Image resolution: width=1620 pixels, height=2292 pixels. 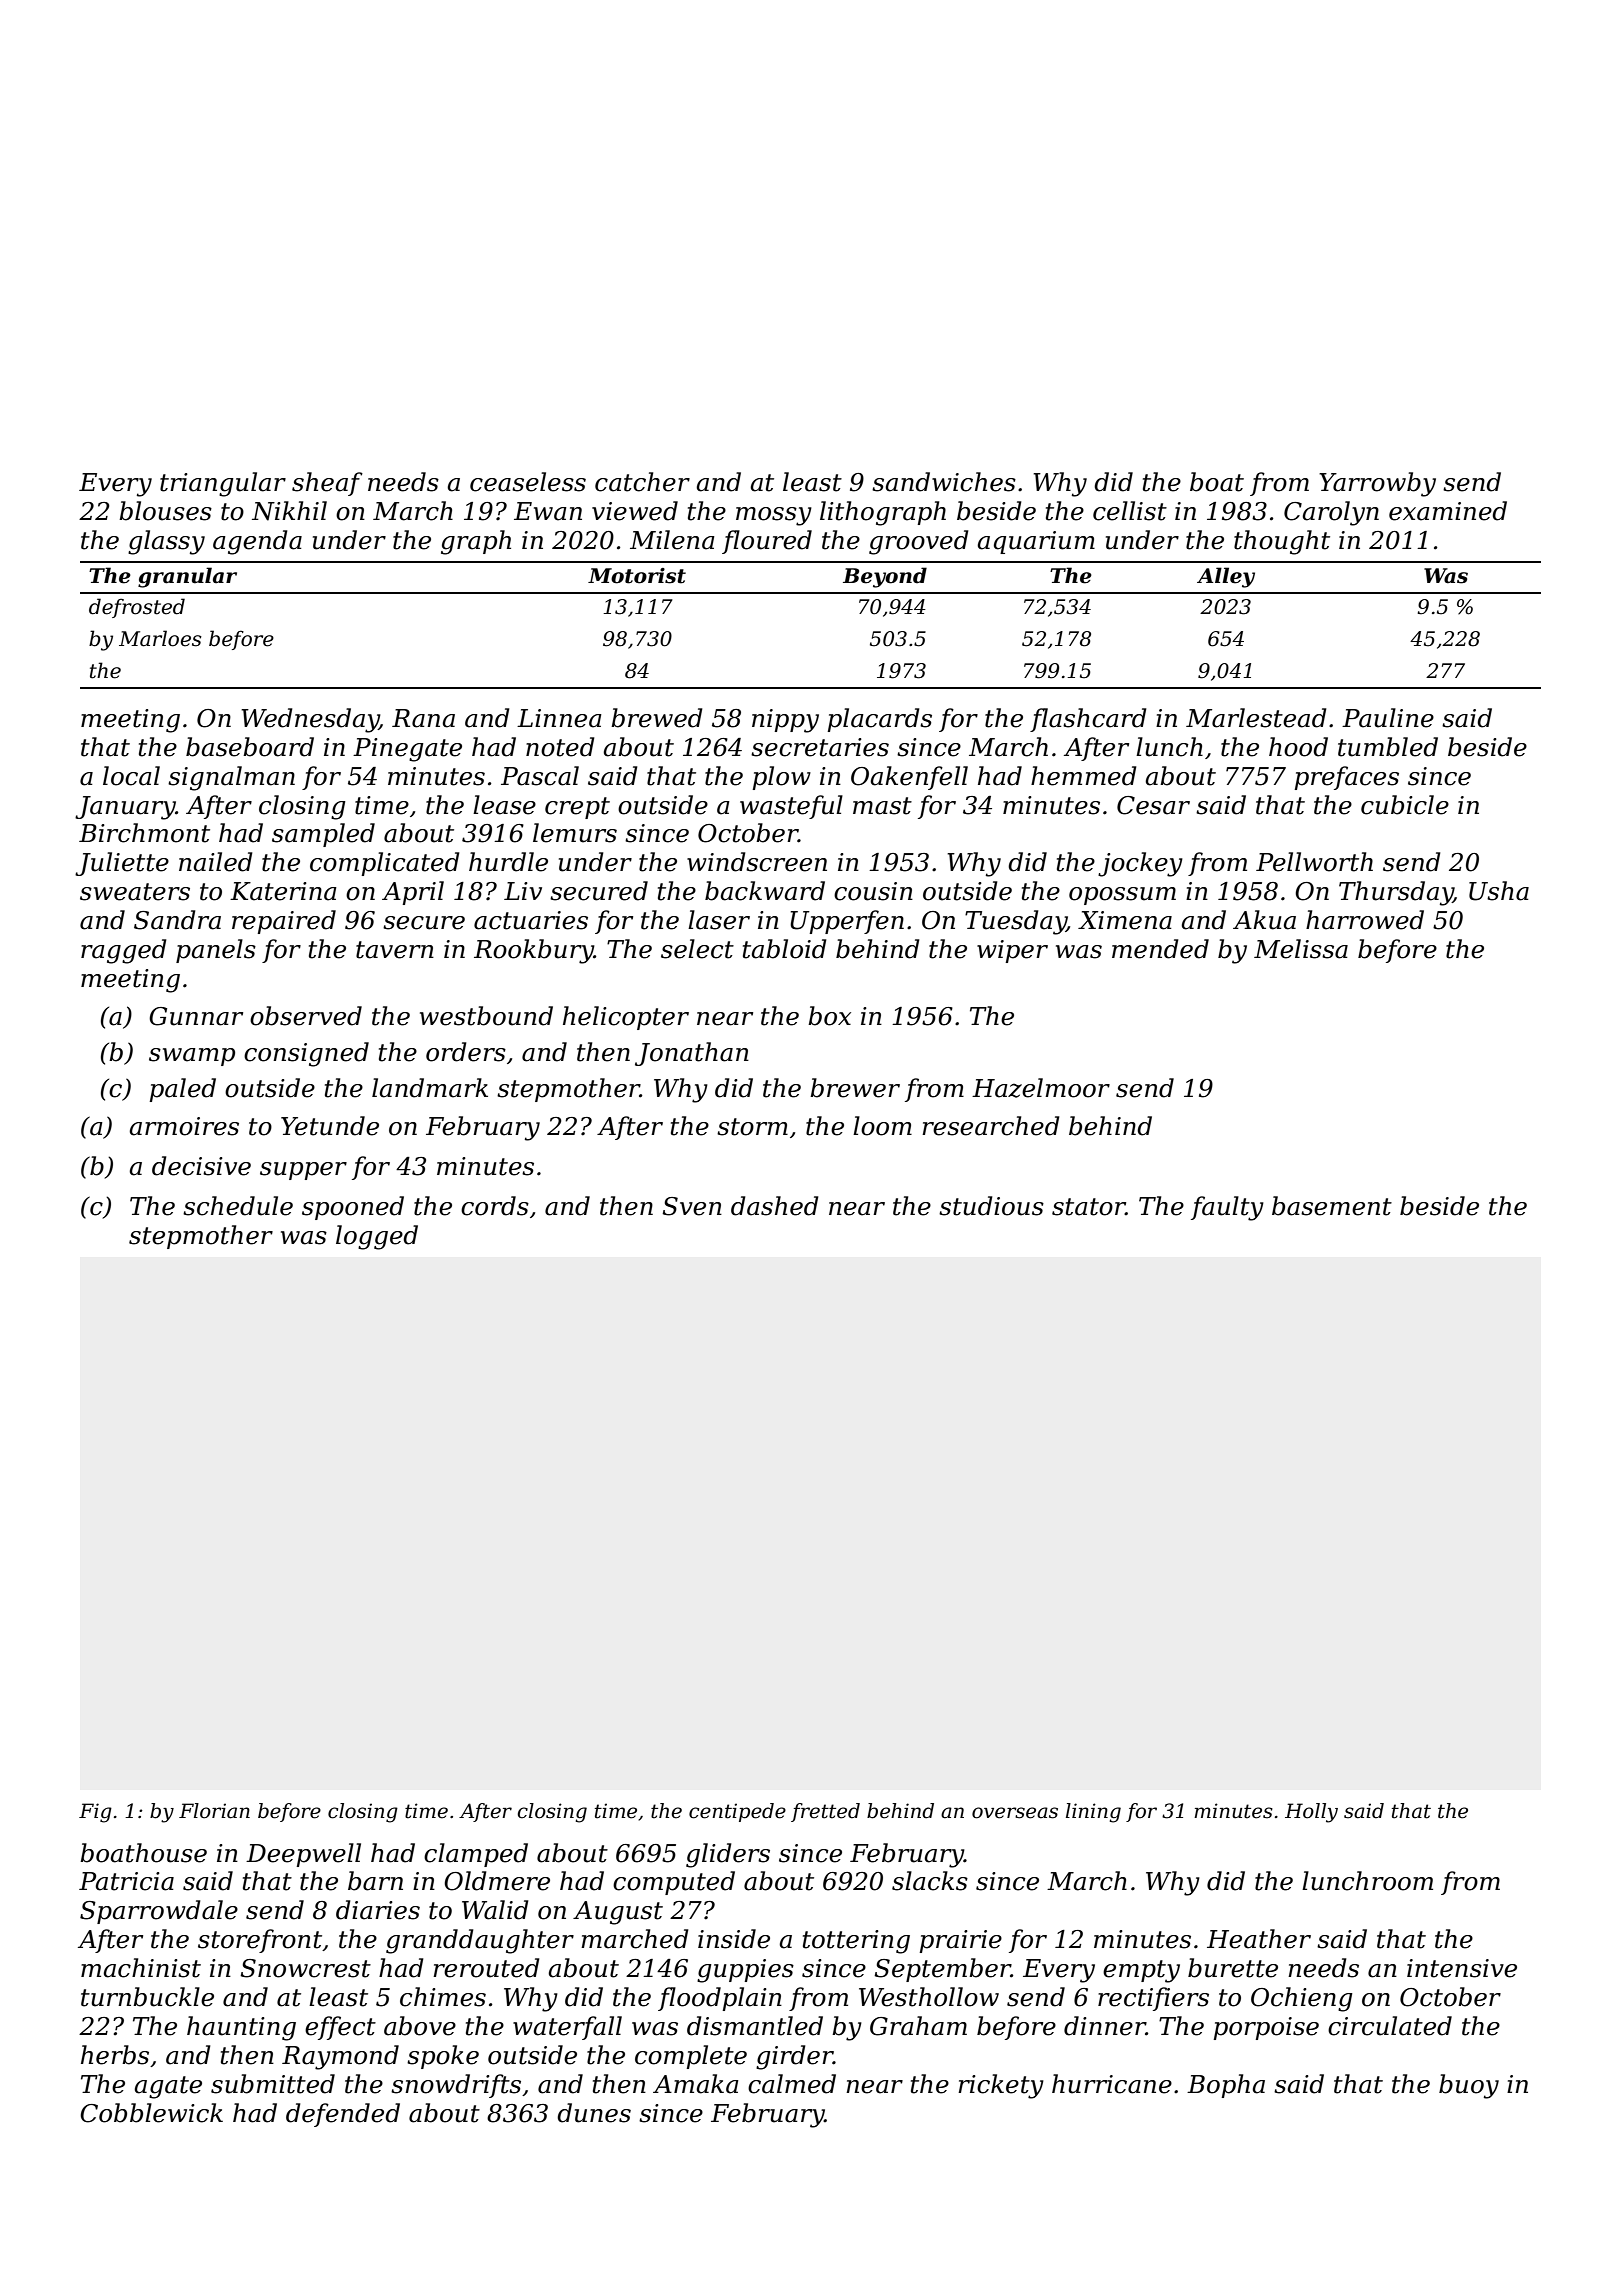 What do you see at coordinates (353, 1208) in the screenshot?
I see `spooned` at bounding box center [353, 1208].
